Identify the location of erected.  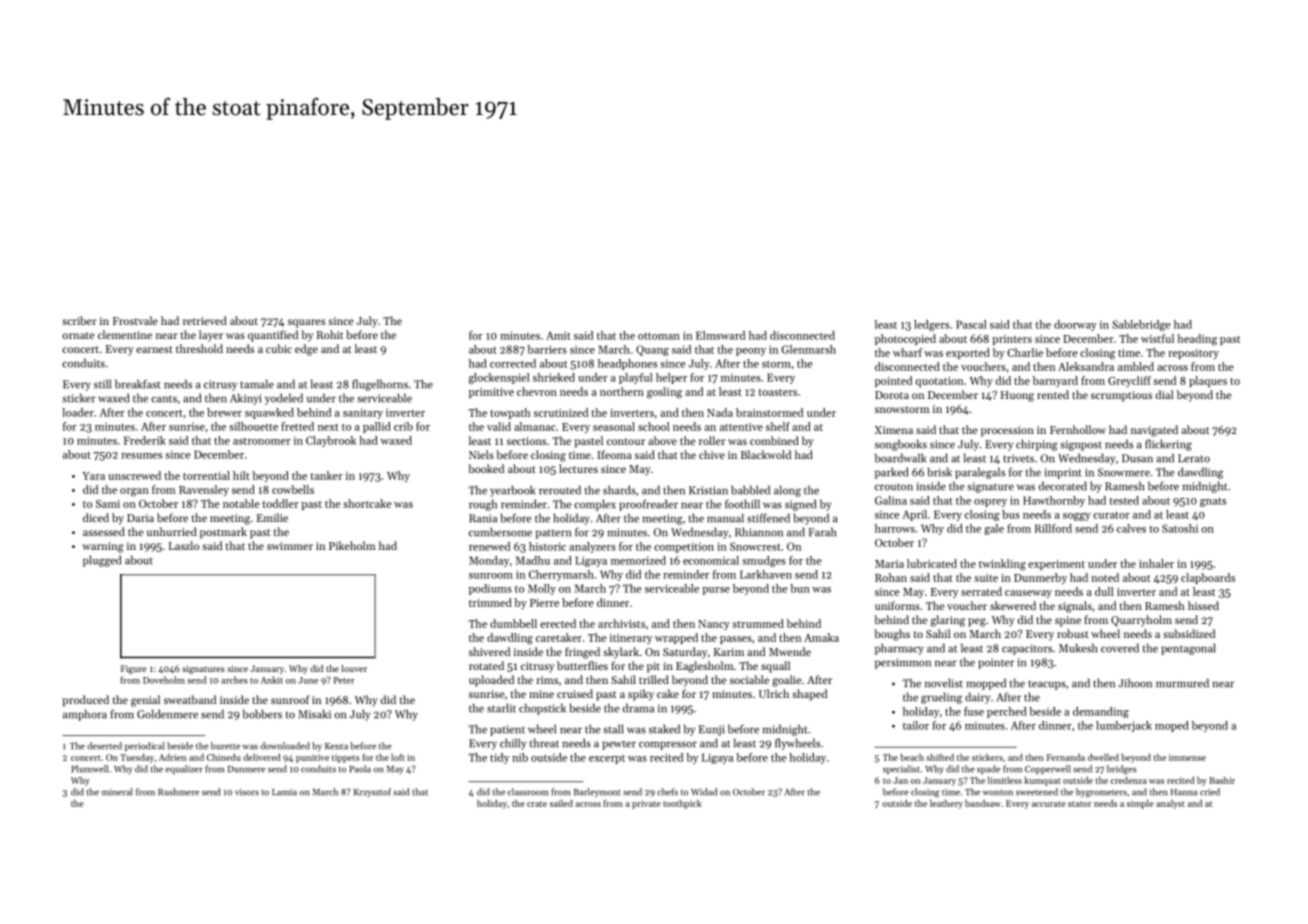
(558, 623).
